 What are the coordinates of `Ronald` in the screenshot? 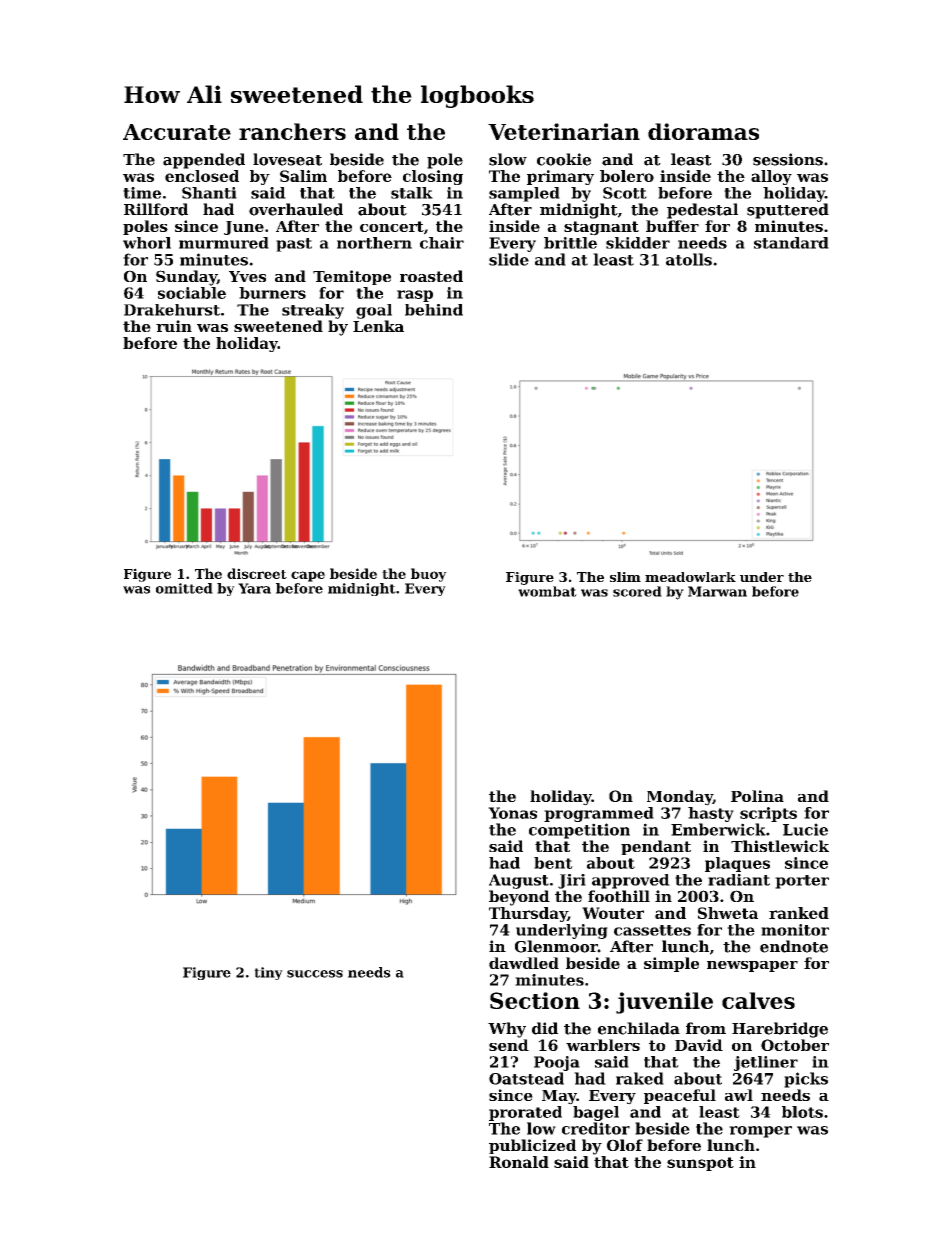 It's located at (519, 1162).
